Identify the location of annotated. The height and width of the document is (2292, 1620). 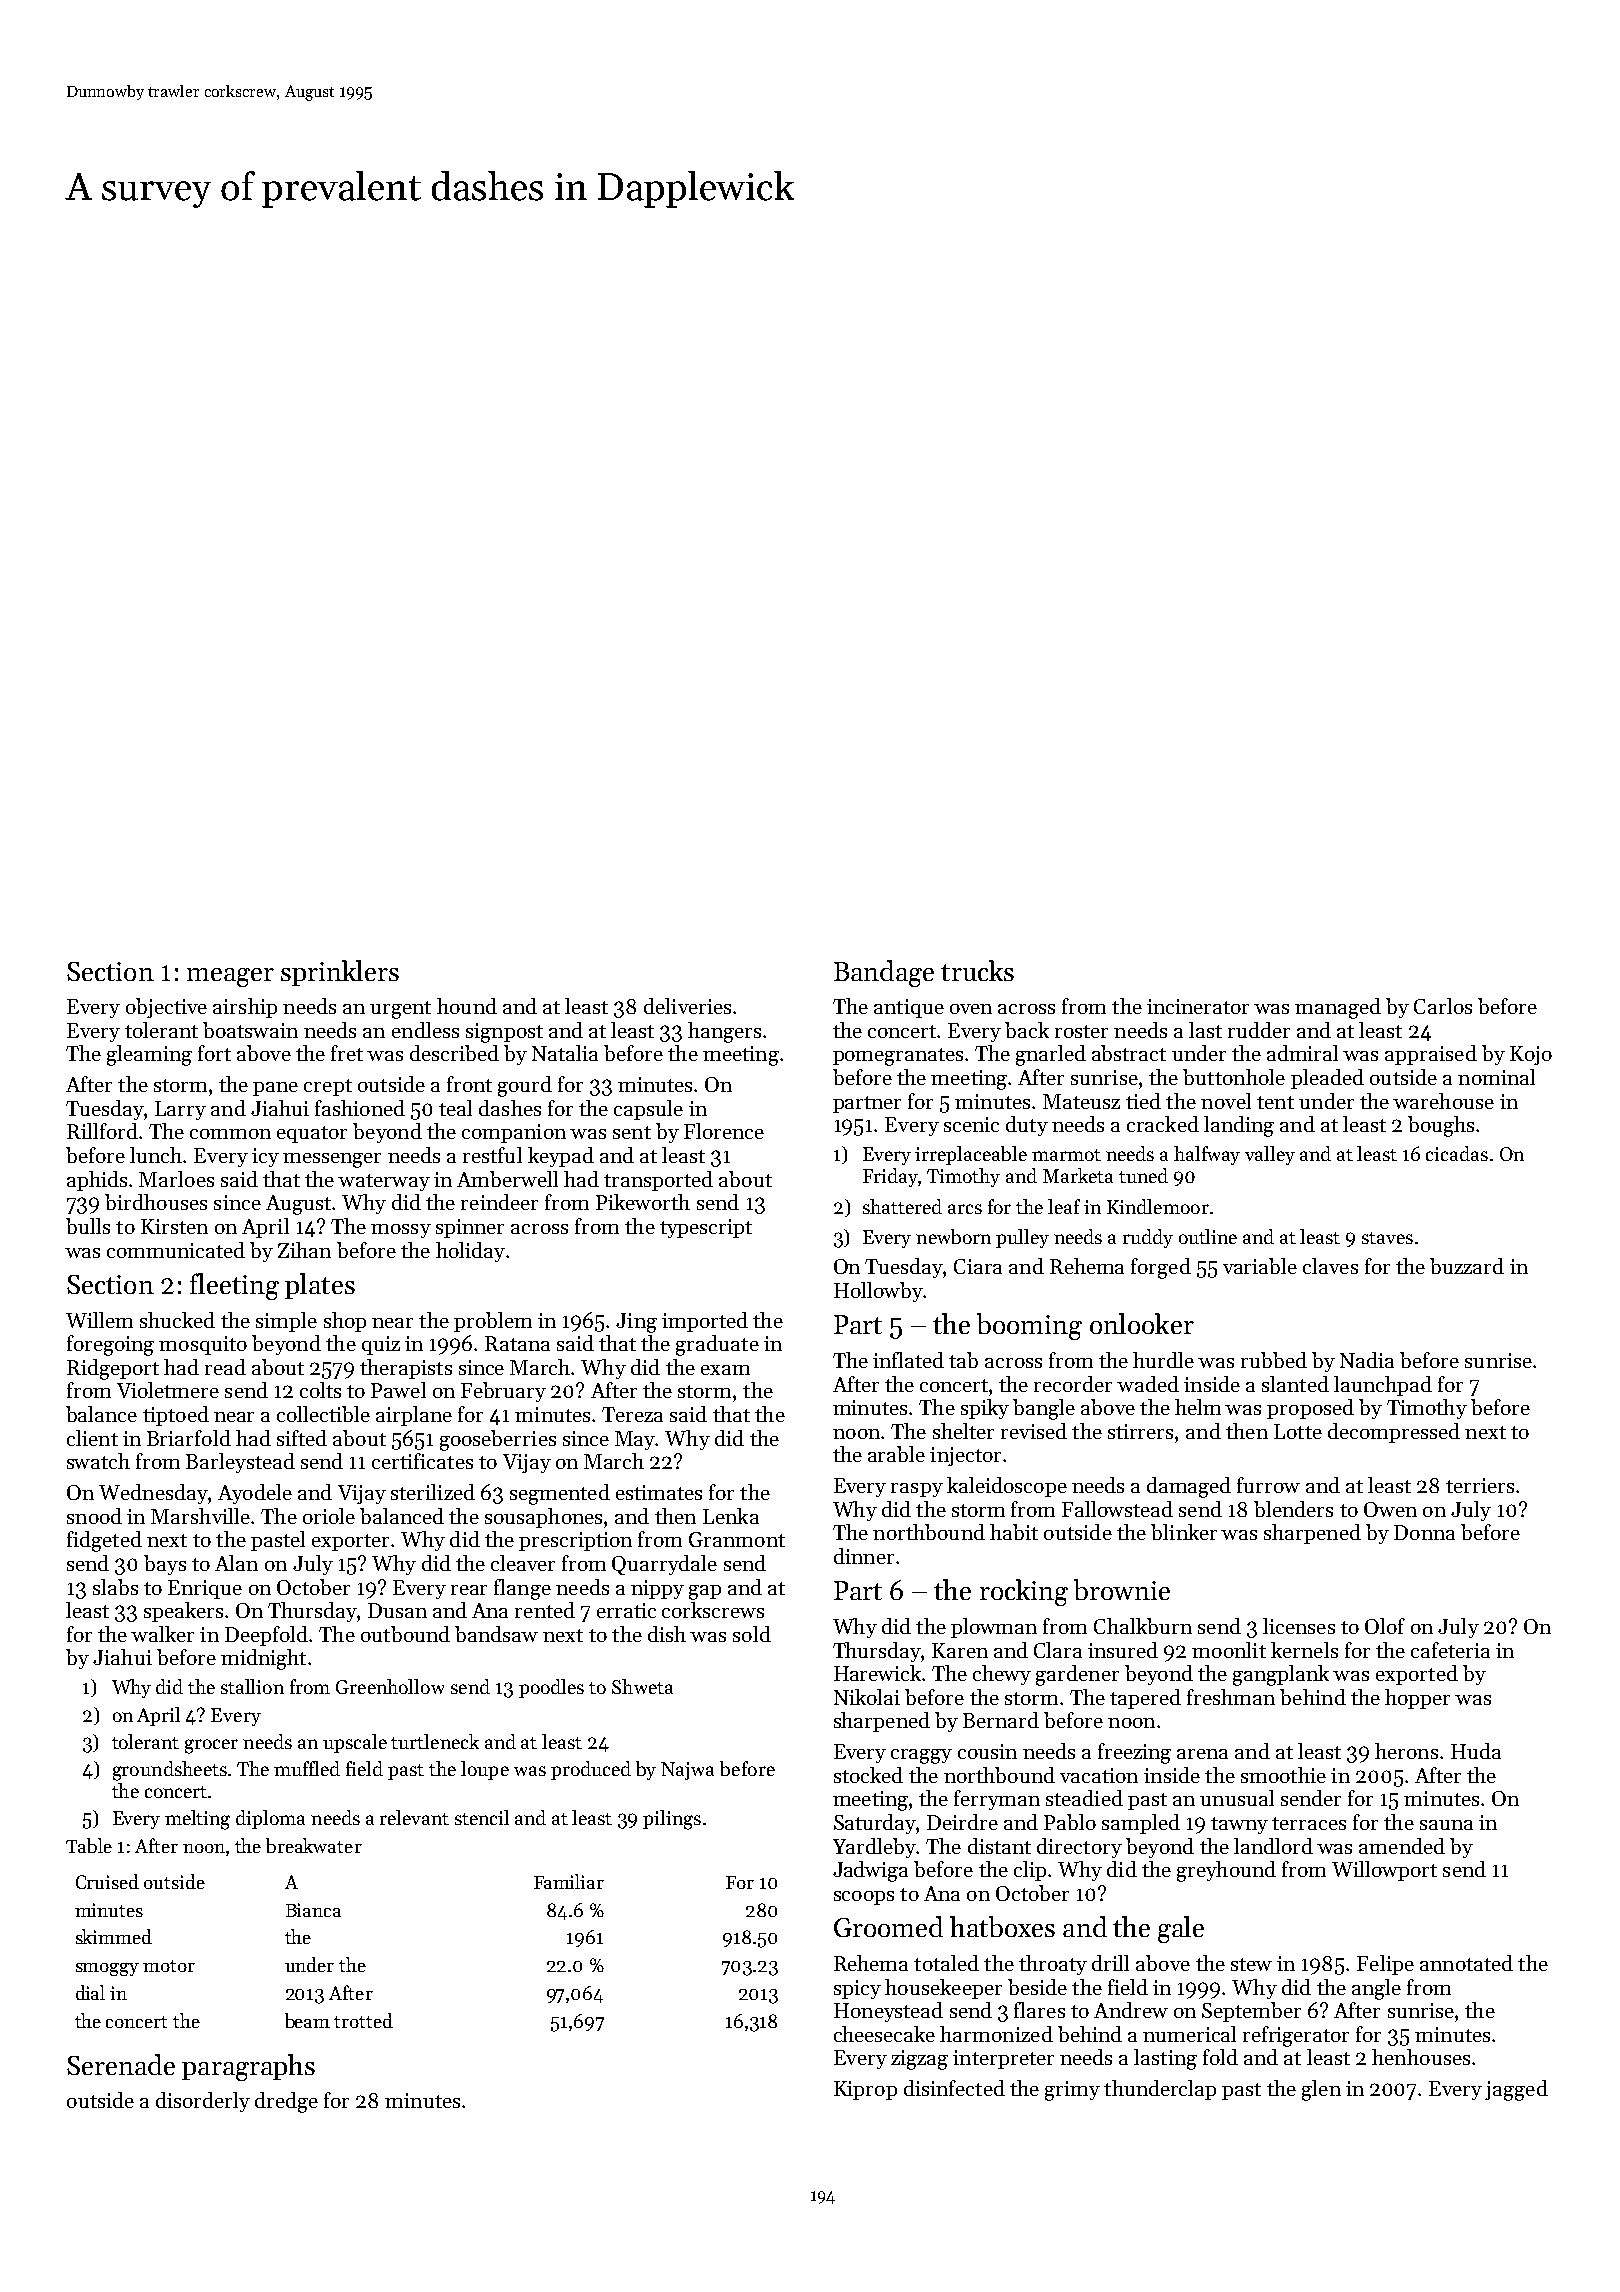
(1466, 1963).
